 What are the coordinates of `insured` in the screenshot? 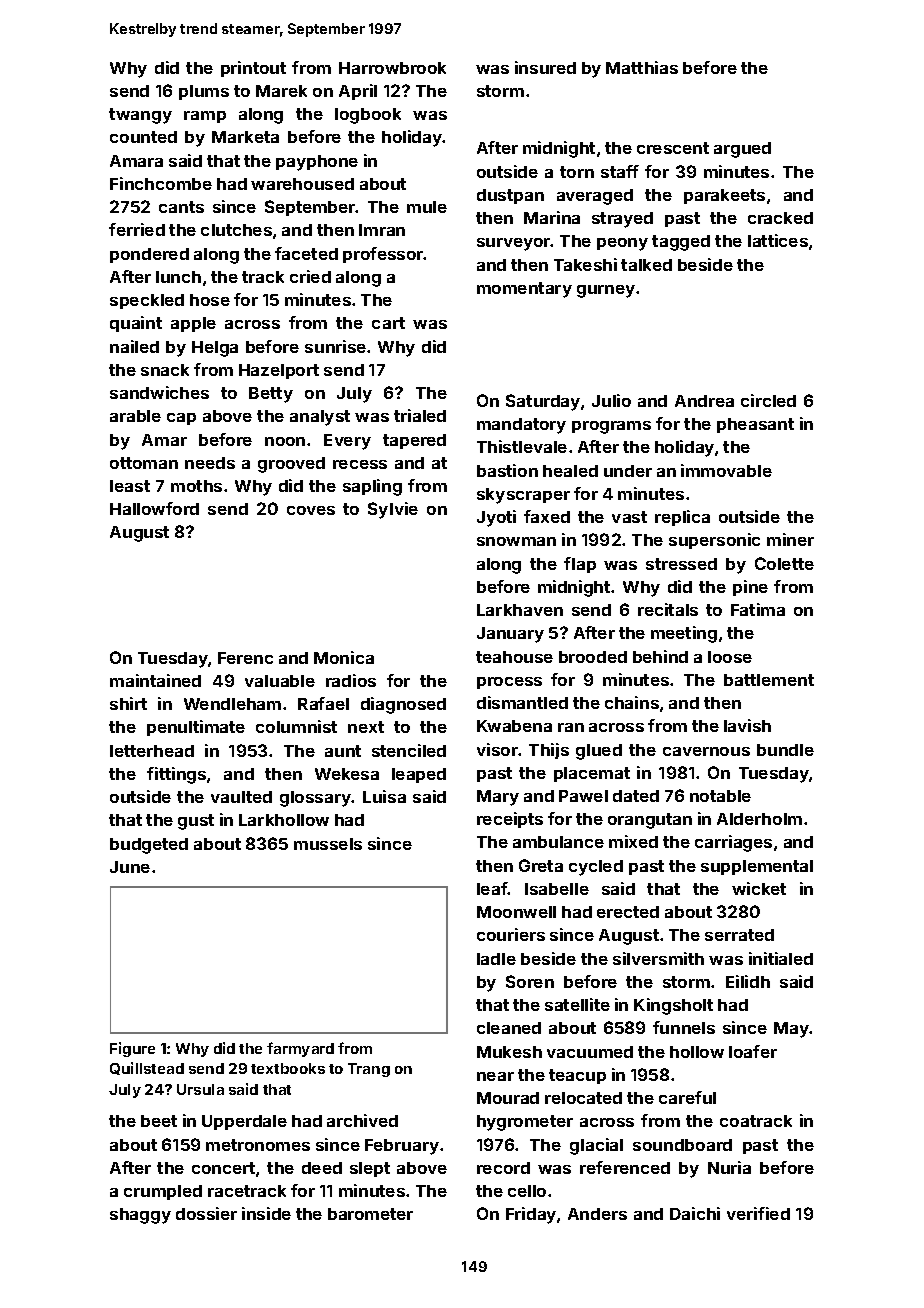 It's located at (545, 67).
